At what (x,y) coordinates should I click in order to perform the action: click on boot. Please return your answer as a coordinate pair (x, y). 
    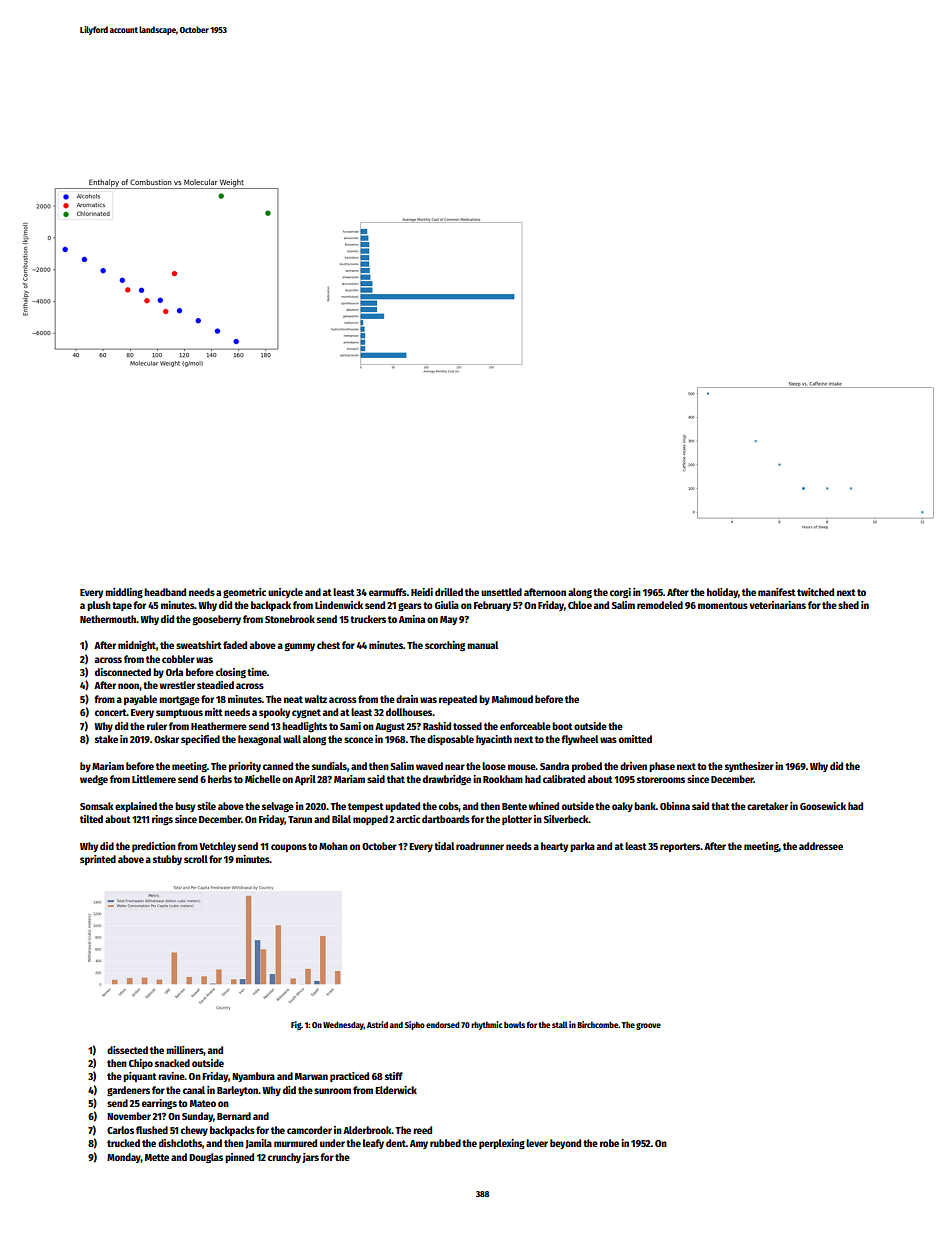
    Looking at the image, I should click on (562, 726).
